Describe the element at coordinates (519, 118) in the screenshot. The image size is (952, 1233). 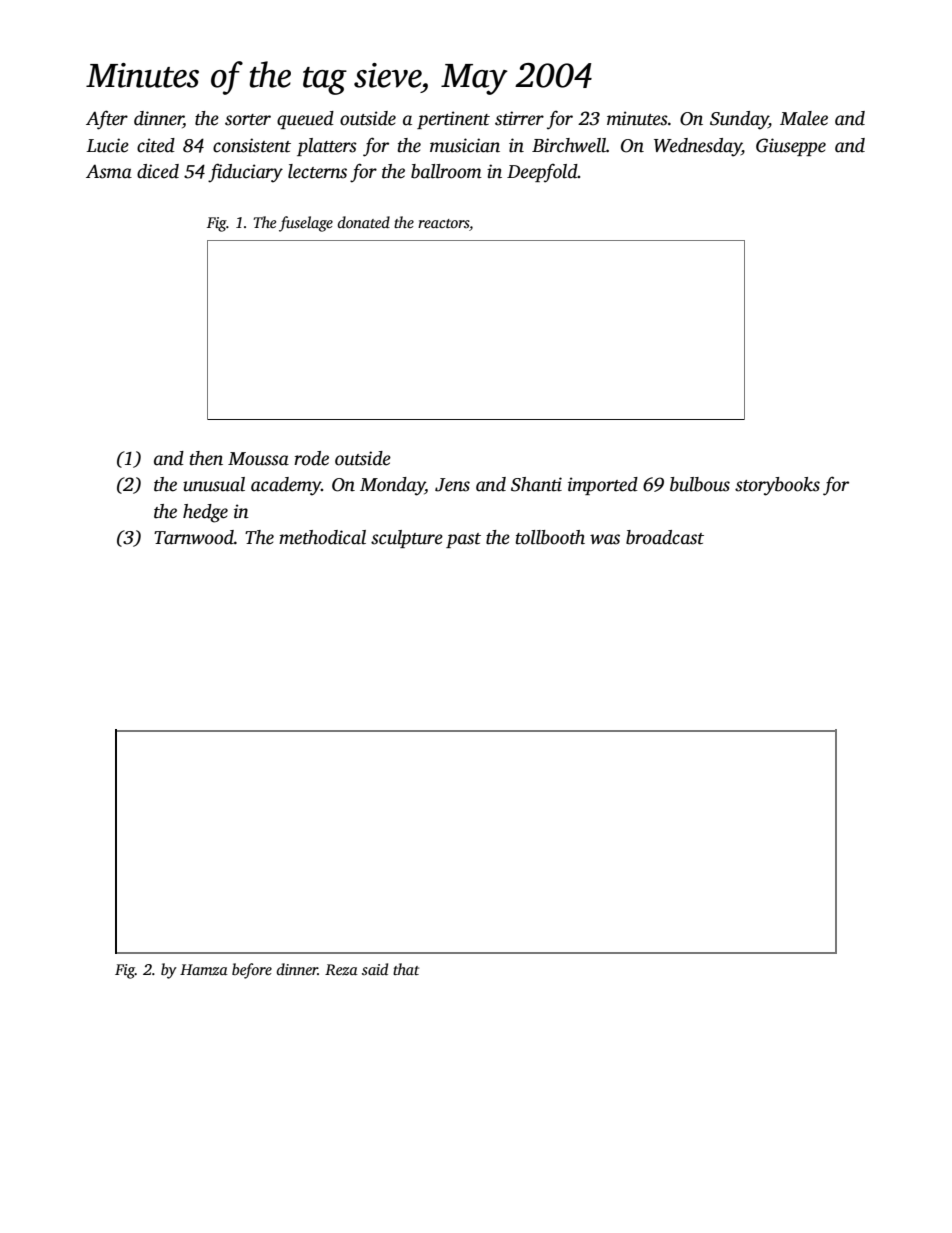
I see `stirrer` at that location.
